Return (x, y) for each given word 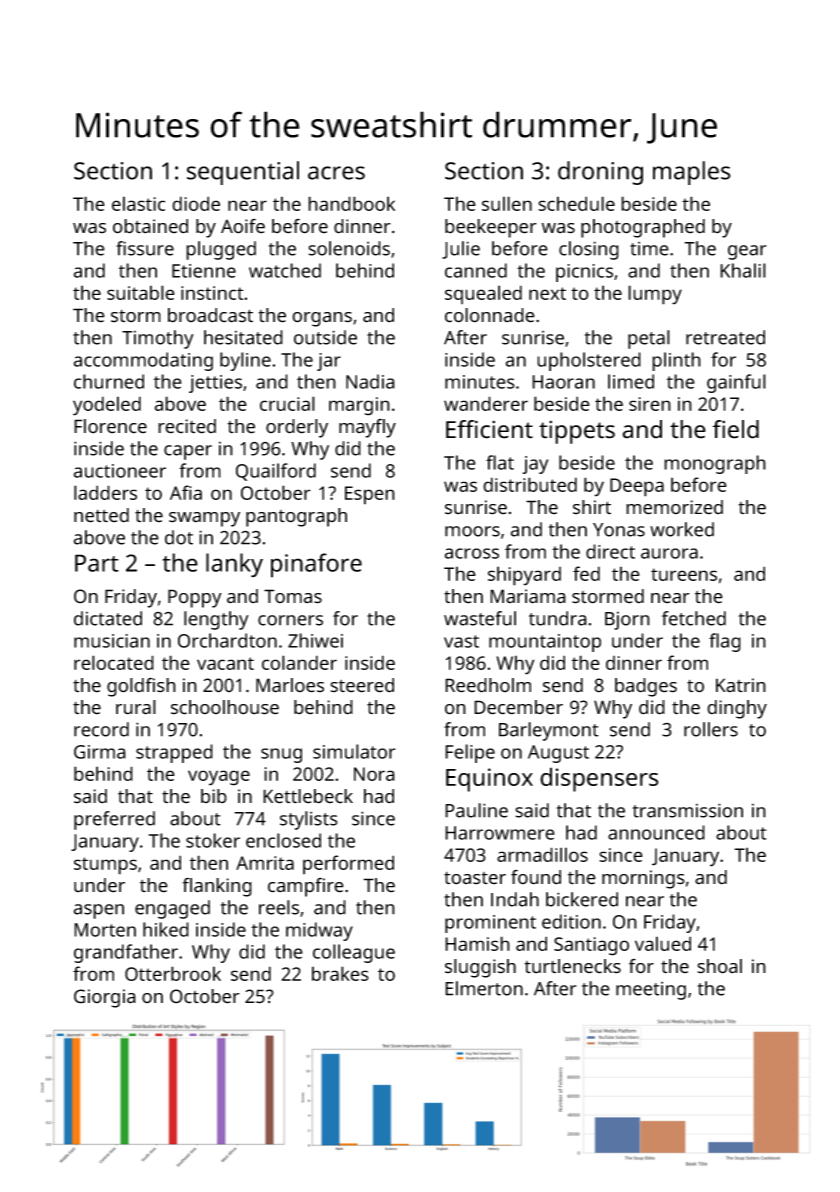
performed (348, 865)
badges (646, 687)
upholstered (589, 361)
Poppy (195, 598)
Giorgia (105, 998)
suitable (141, 292)
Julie (461, 250)
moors (472, 531)
